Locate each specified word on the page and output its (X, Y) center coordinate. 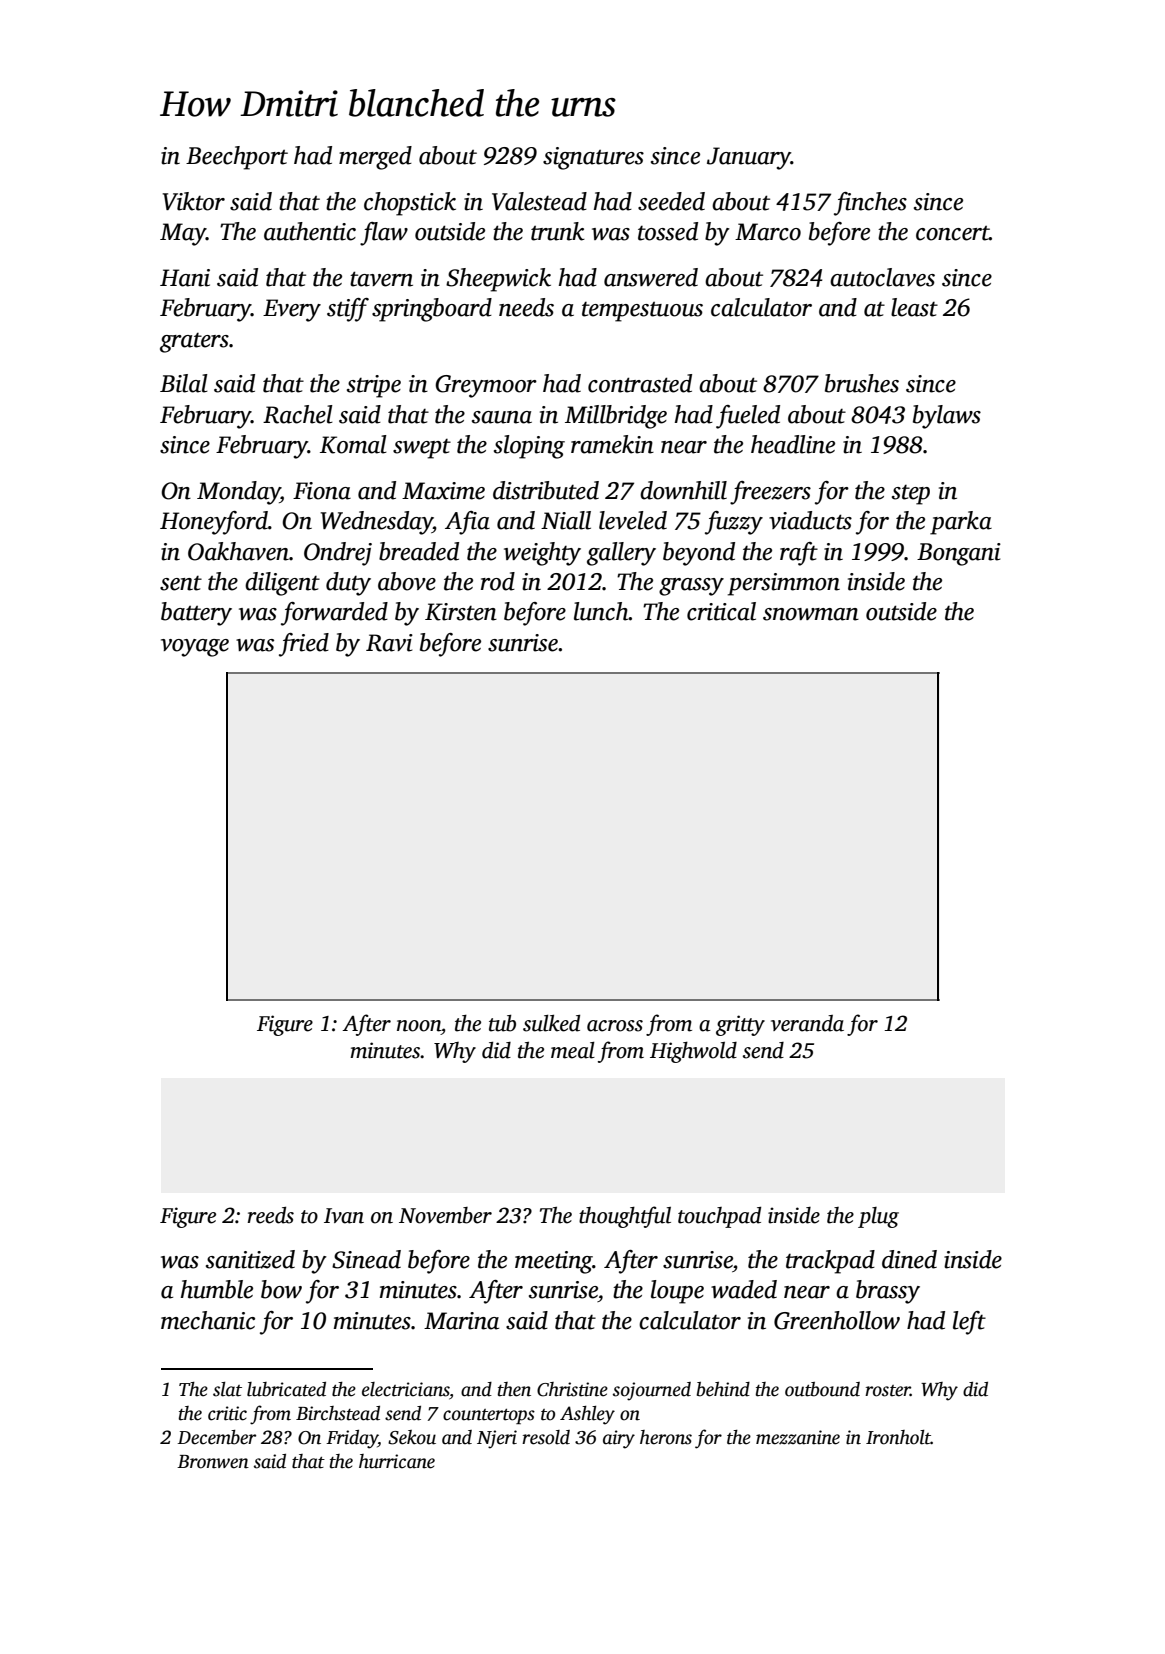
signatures (593, 158)
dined (909, 1259)
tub (502, 1023)
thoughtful (625, 1217)
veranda (807, 1023)
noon (419, 1026)
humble (217, 1289)
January (749, 158)
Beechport (237, 158)
